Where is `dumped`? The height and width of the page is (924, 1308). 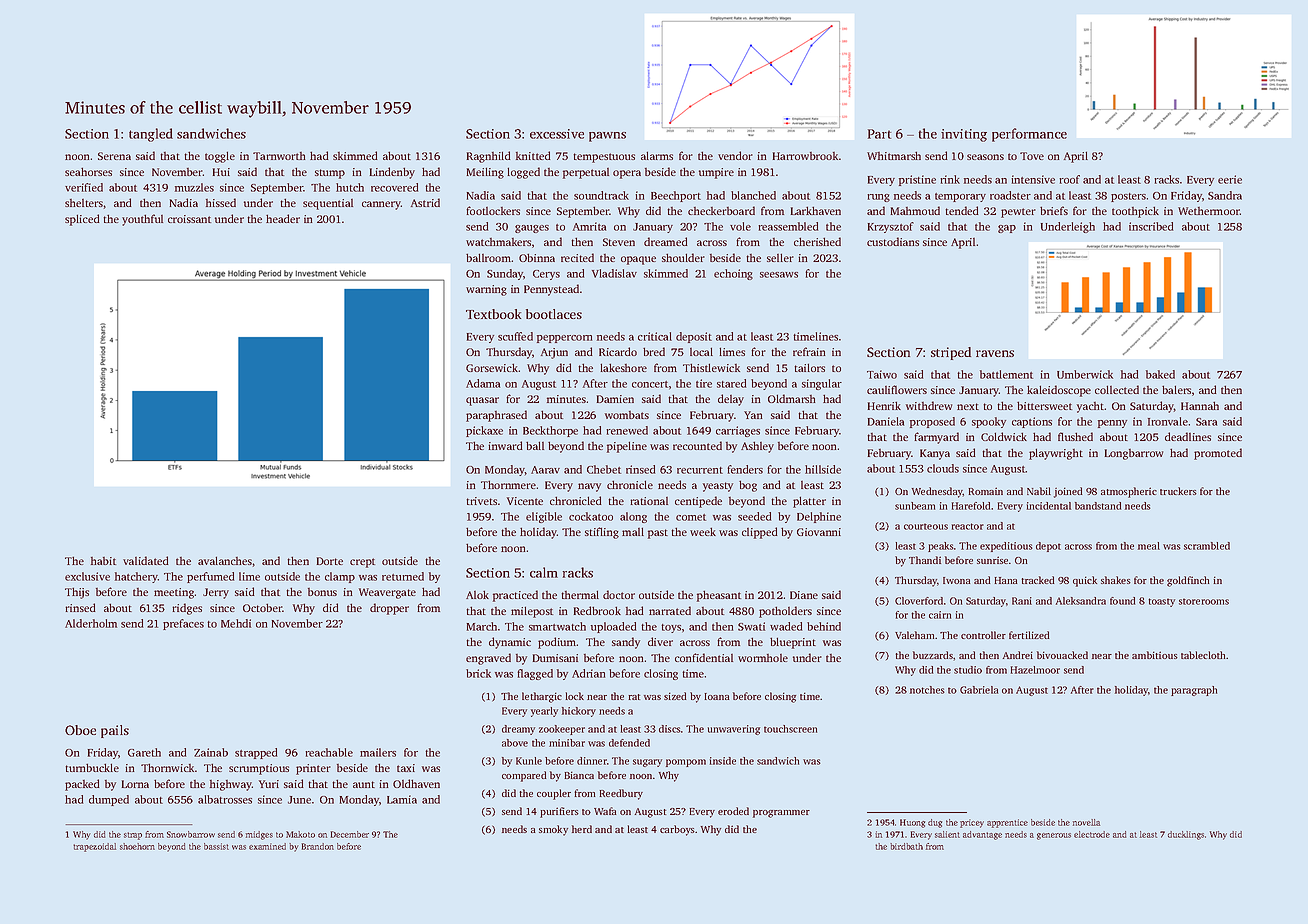
dumped is located at coordinates (109, 800).
